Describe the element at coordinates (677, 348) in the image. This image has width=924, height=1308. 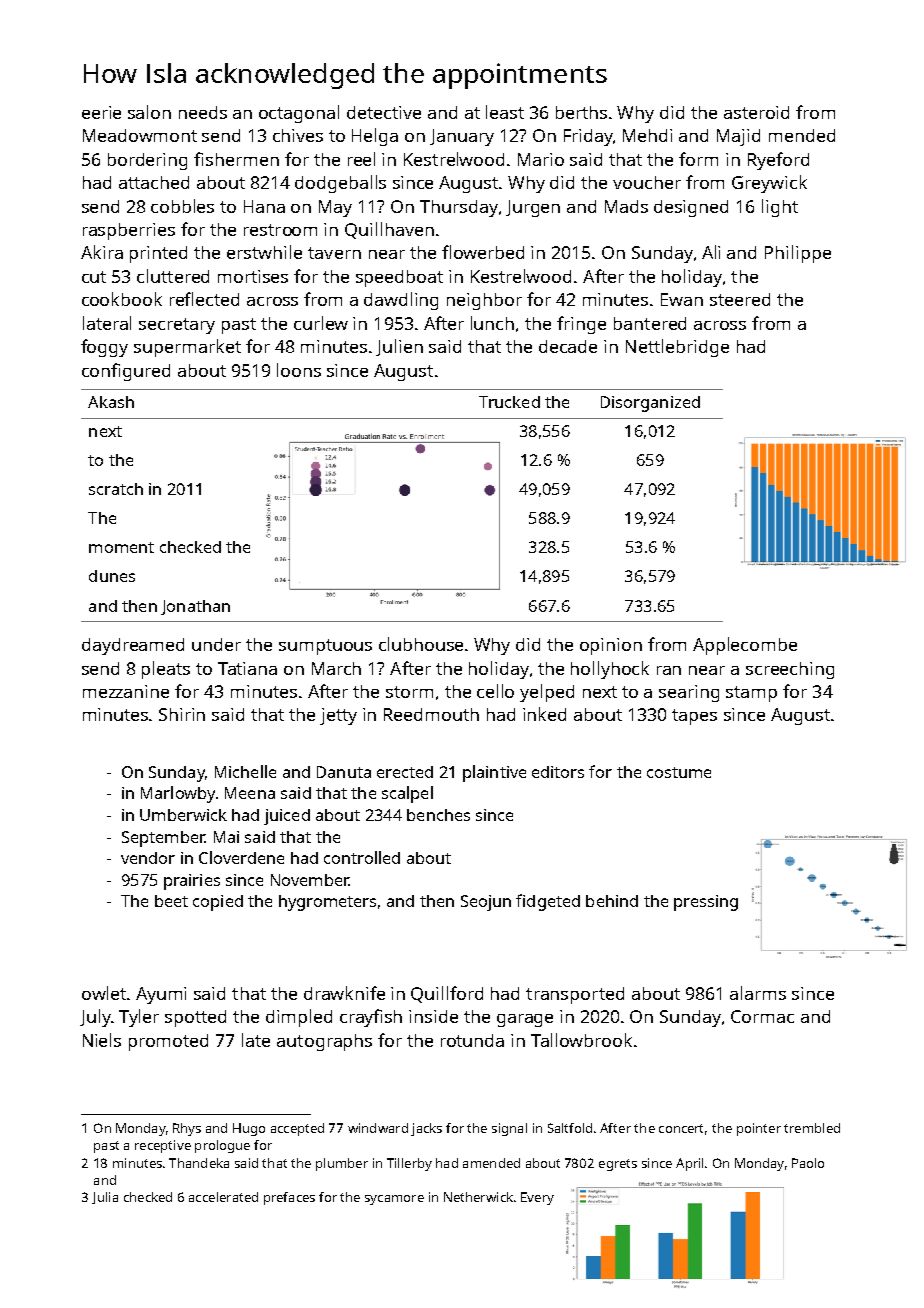
I see `Nettlebridge` at that location.
